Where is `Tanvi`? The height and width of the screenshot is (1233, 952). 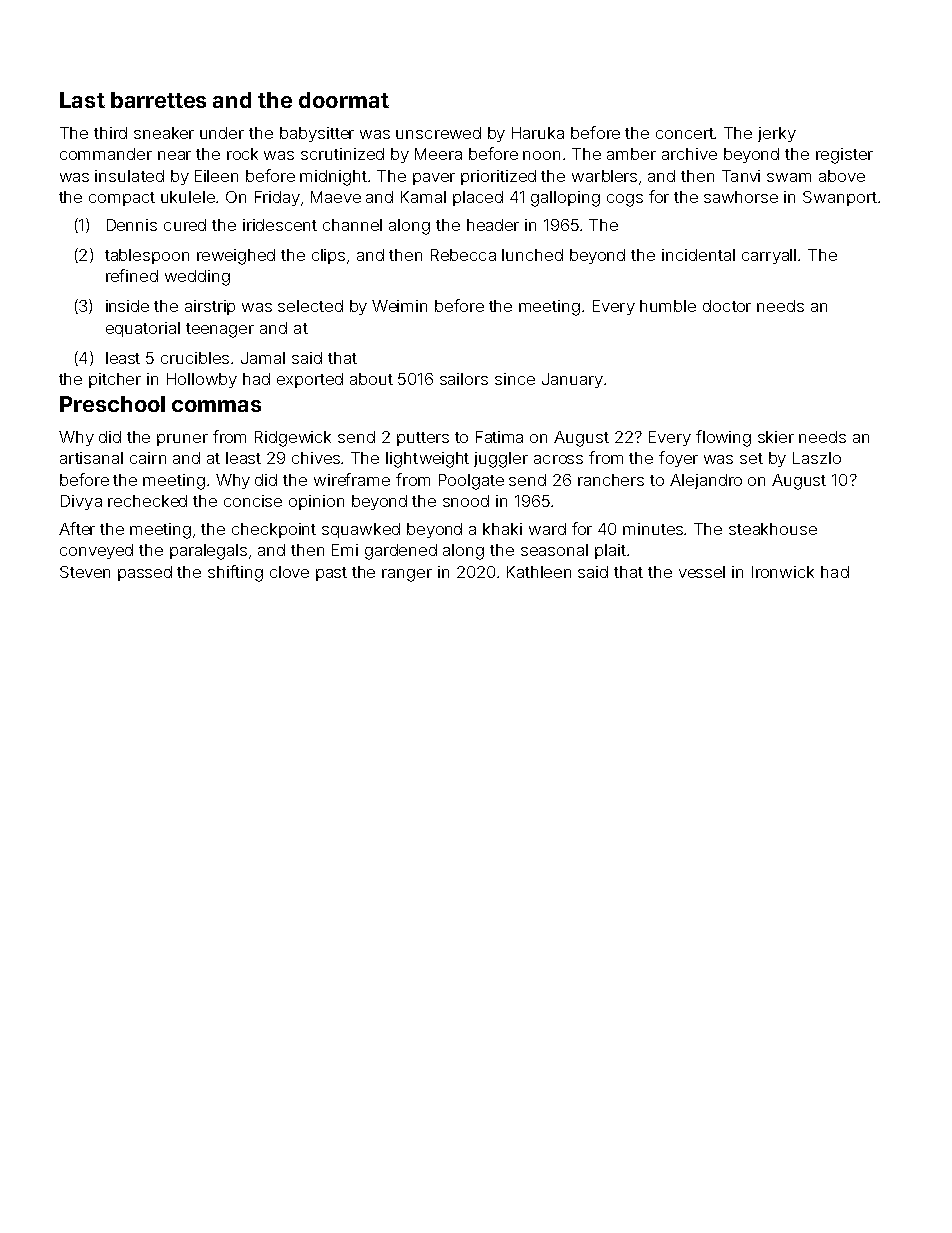 Tanvi is located at coordinates (741, 176).
